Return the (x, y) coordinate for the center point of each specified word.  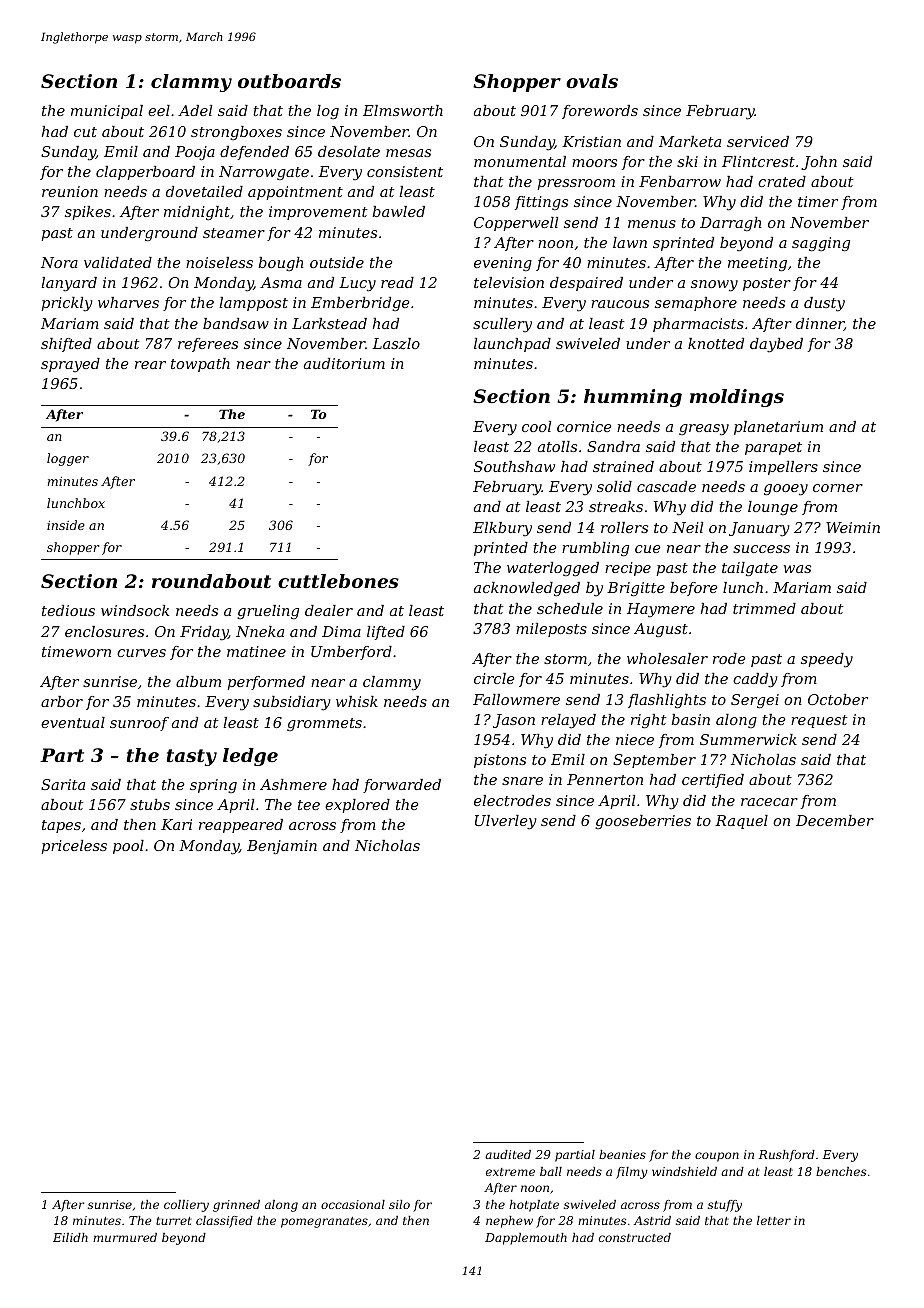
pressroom (576, 184)
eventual (73, 722)
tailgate (750, 569)
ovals (592, 81)
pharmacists (698, 325)
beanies (622, 1154)
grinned (236, 1206)
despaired (586, 284)
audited (508, 1154)
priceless (74, 847)
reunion (70, 191)
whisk (357, 701)
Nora (59, 262)
